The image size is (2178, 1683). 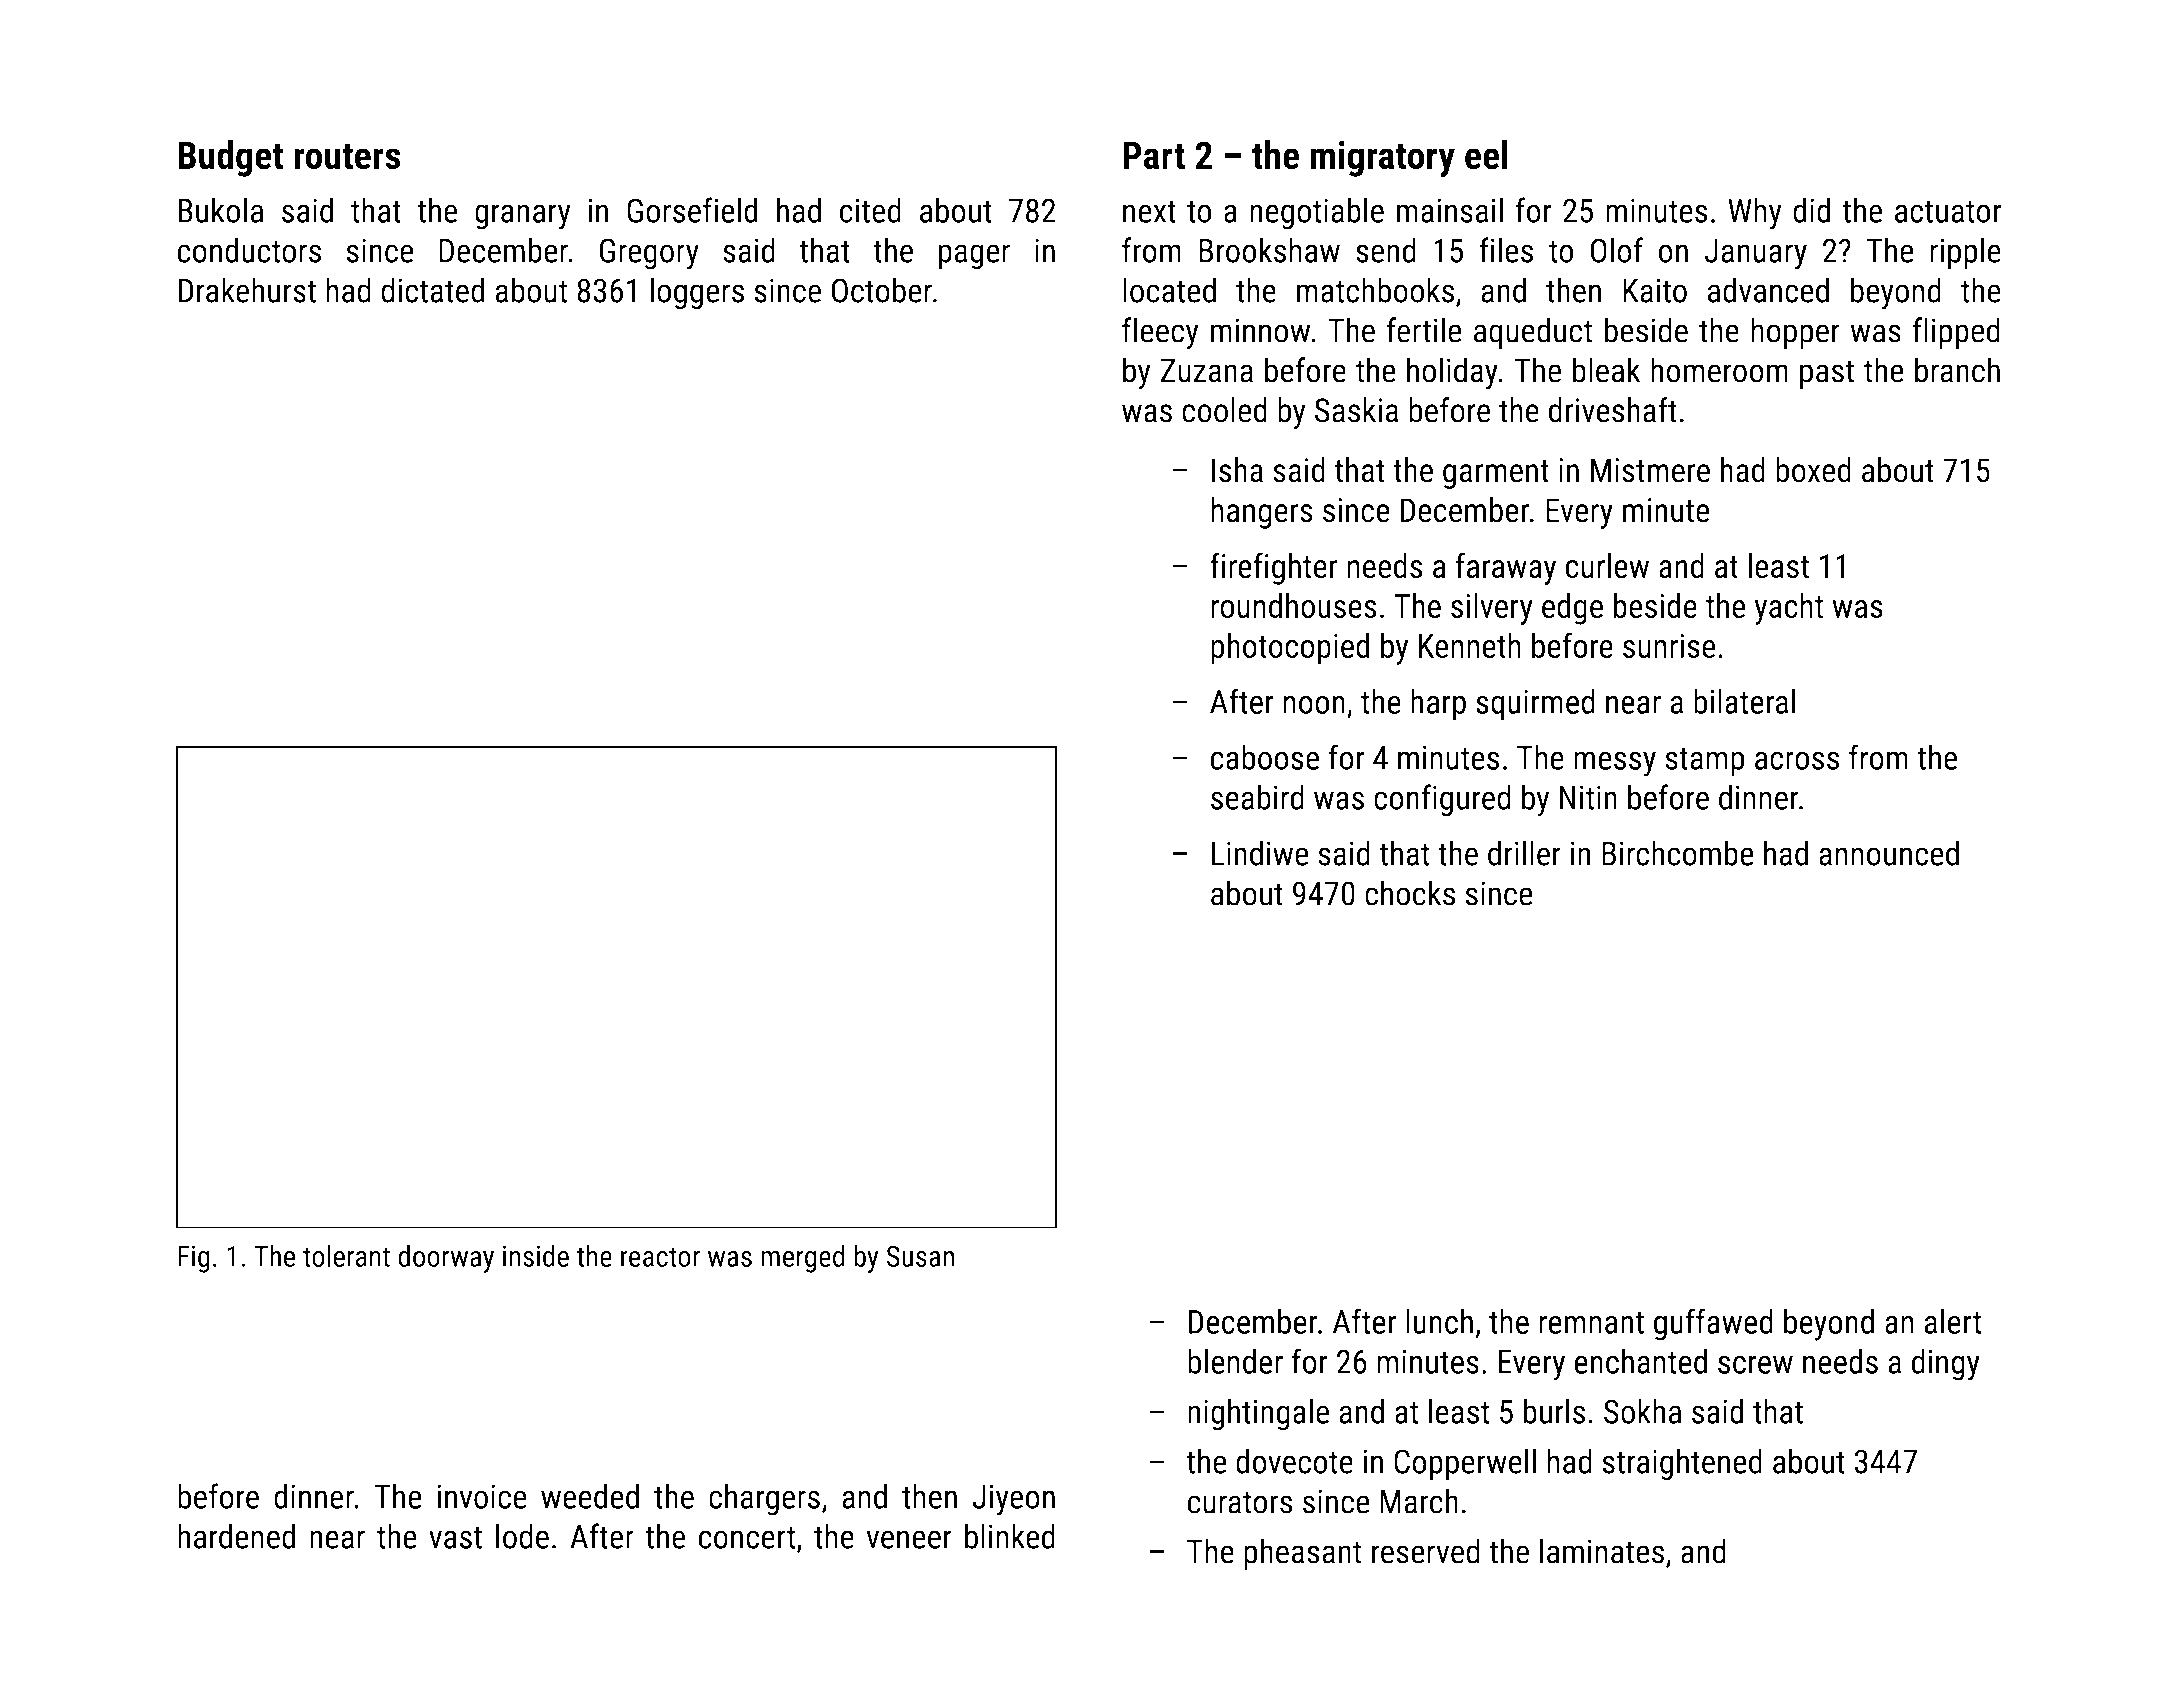 I want to click on tolerant, so click(x=346, y=1255).
